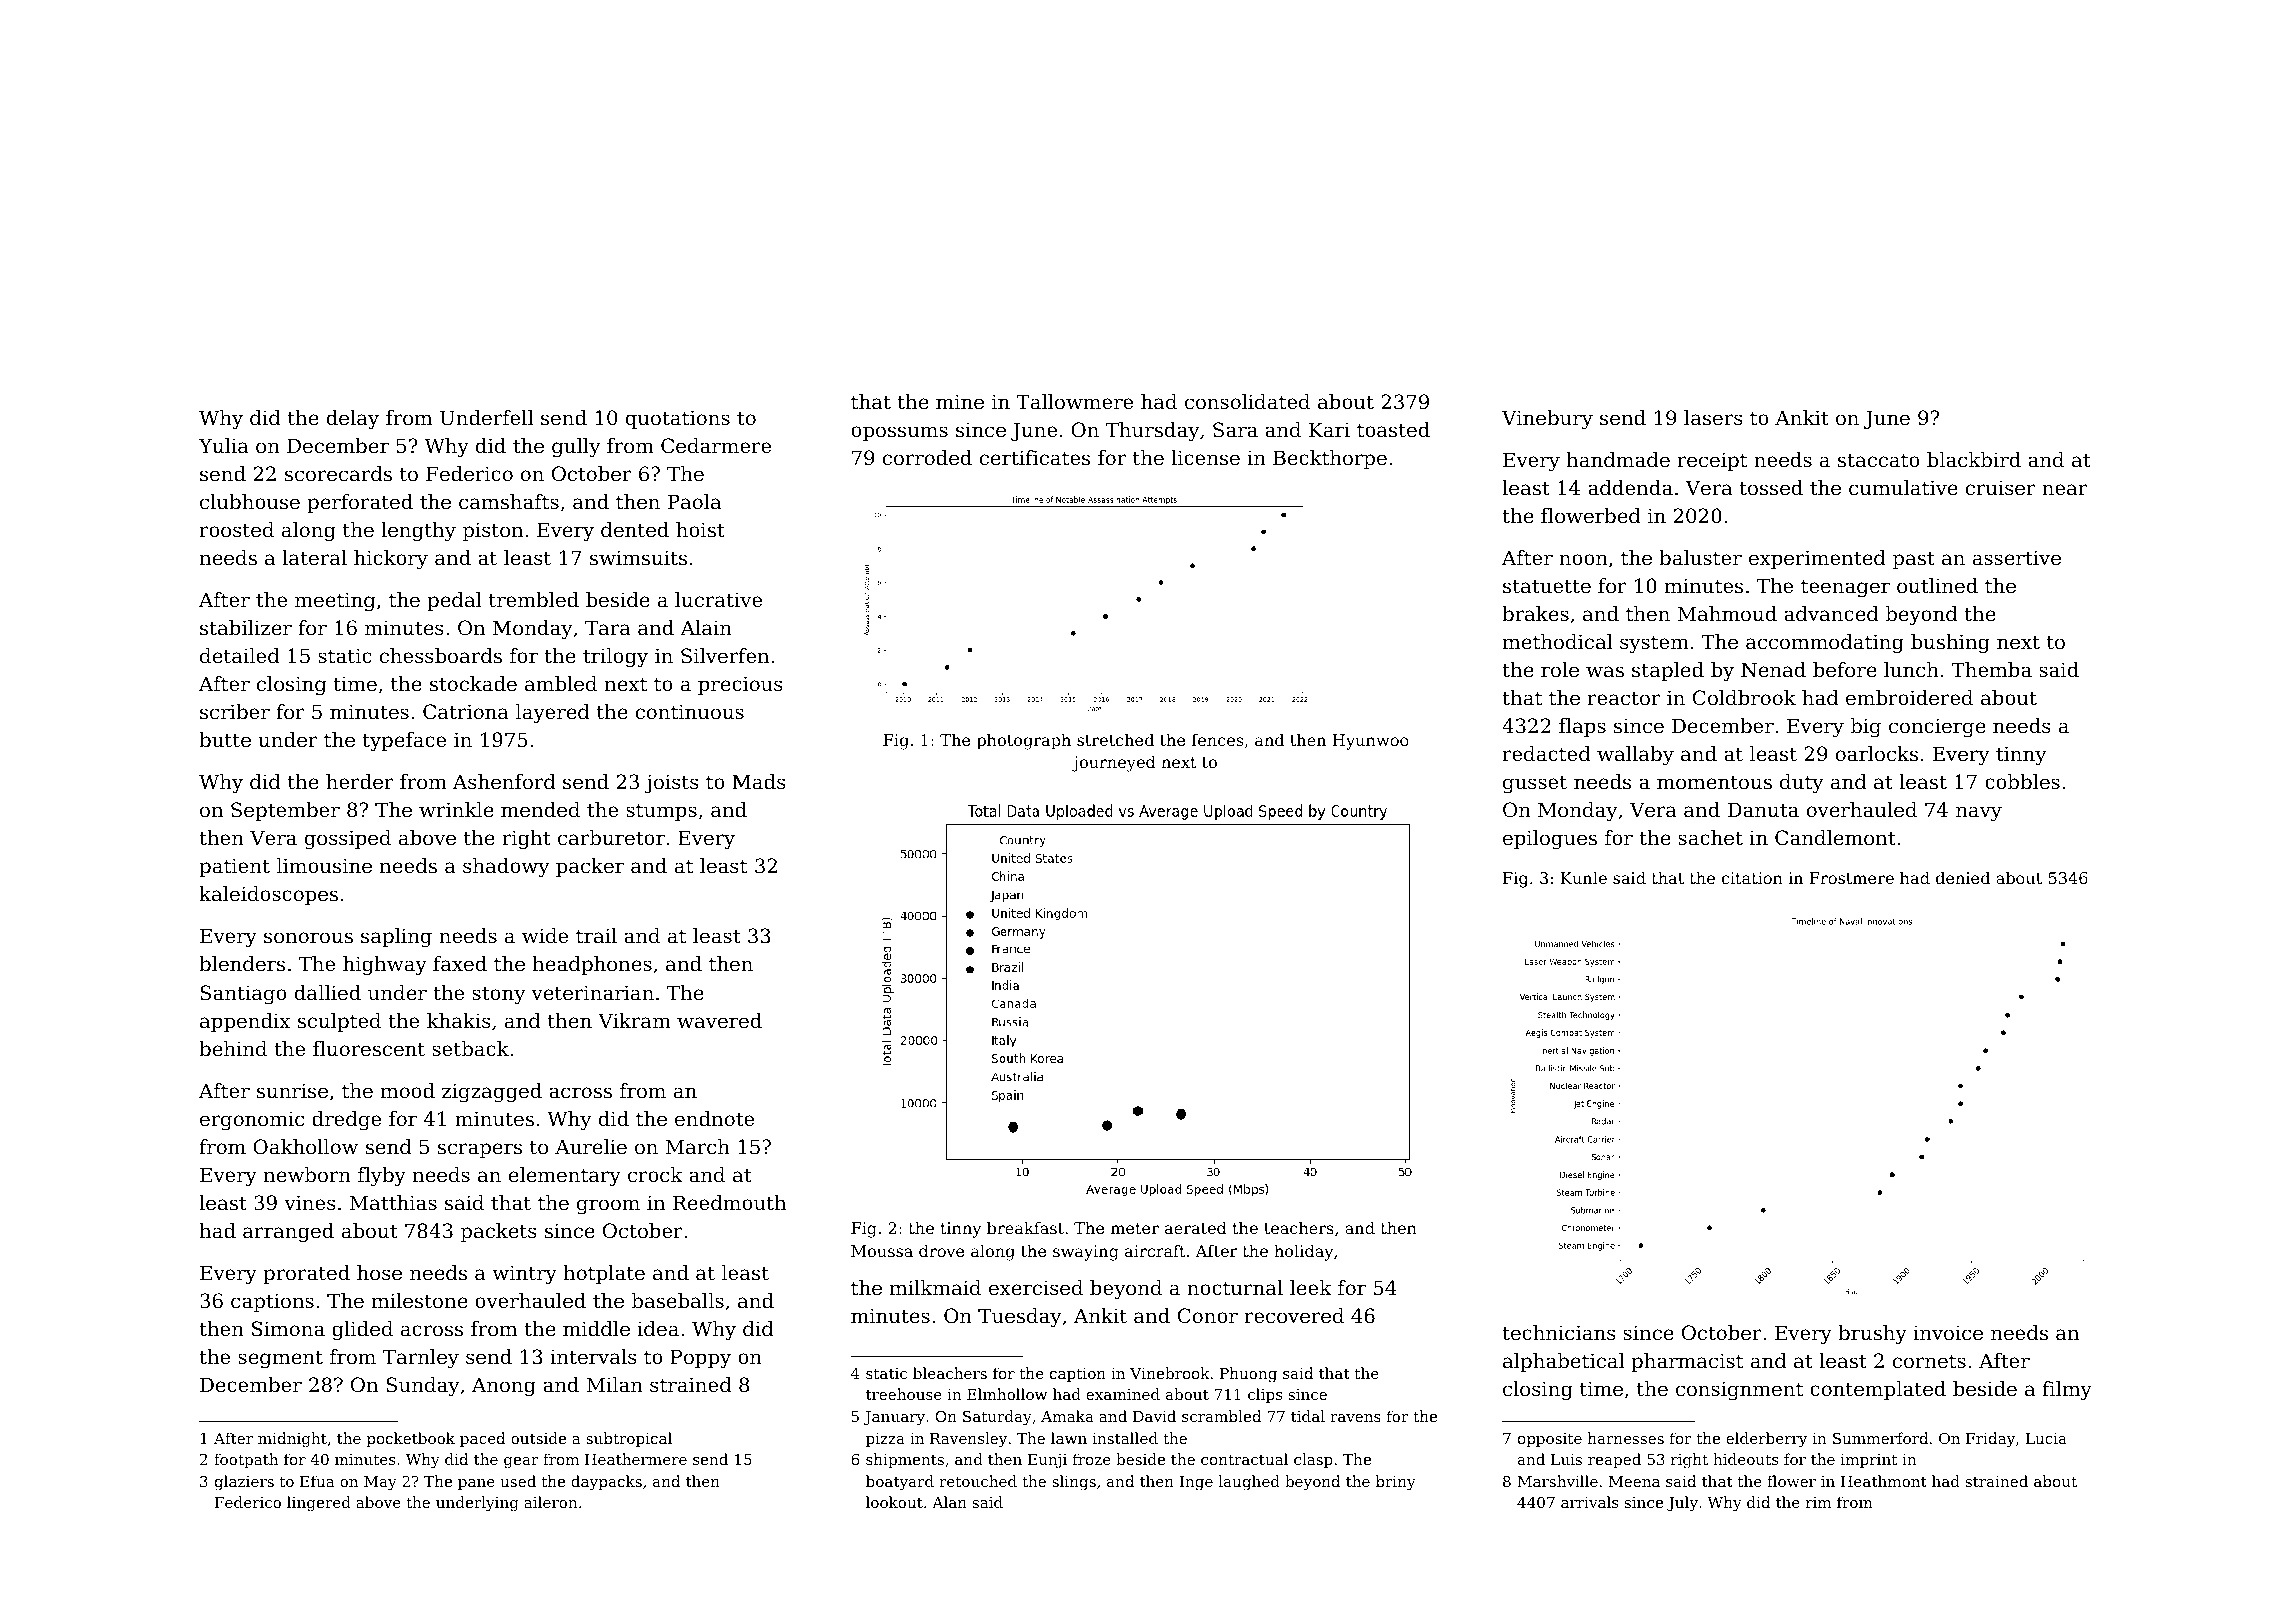 This screenshot has width=2292, height=1620. What do you see at coordinates (935, 1288) in the screenshot?
I see `milkmaid` at bounding box center [935, 1288].
